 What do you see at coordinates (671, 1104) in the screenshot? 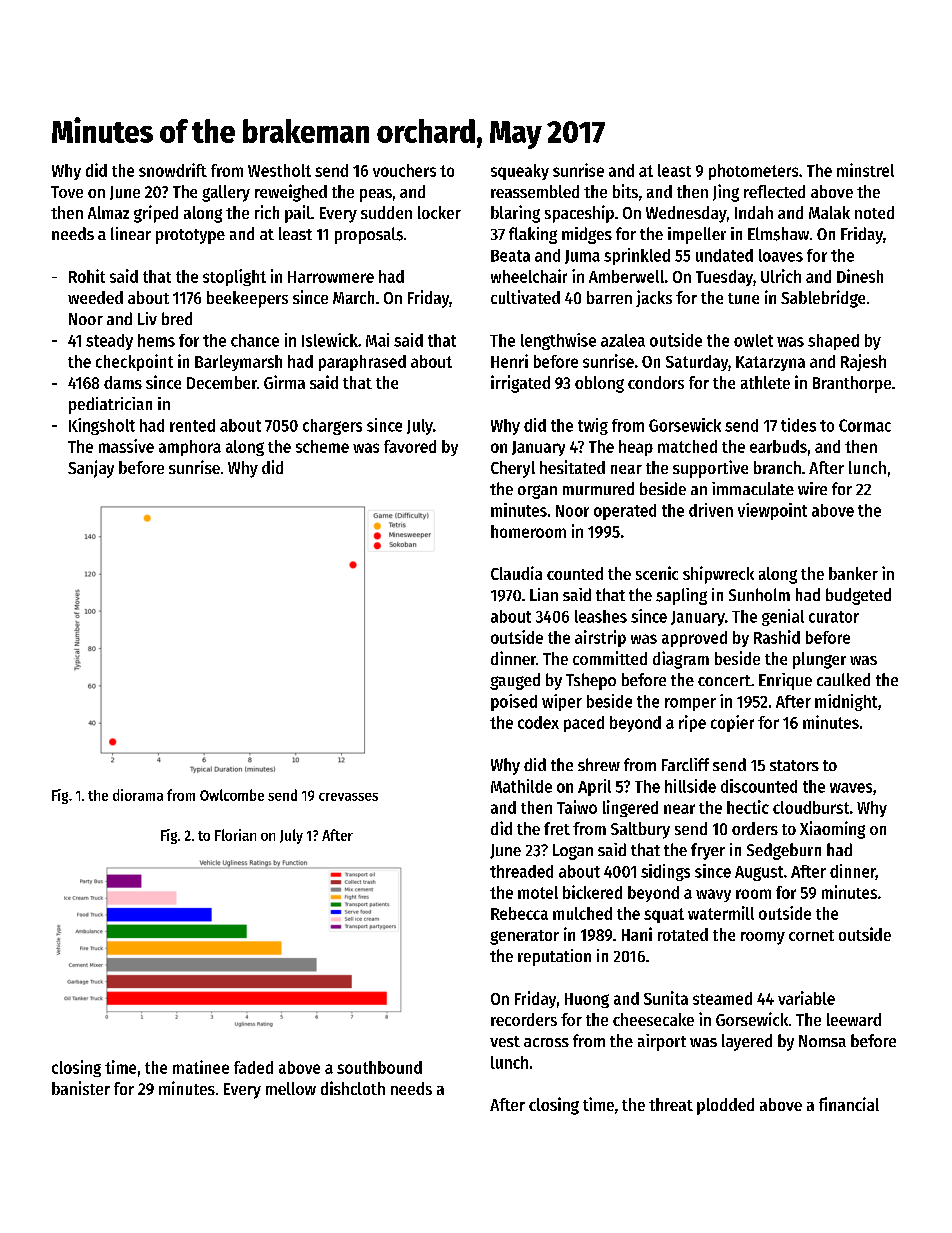
I see `threat` at bounding box center [671, 1104].
